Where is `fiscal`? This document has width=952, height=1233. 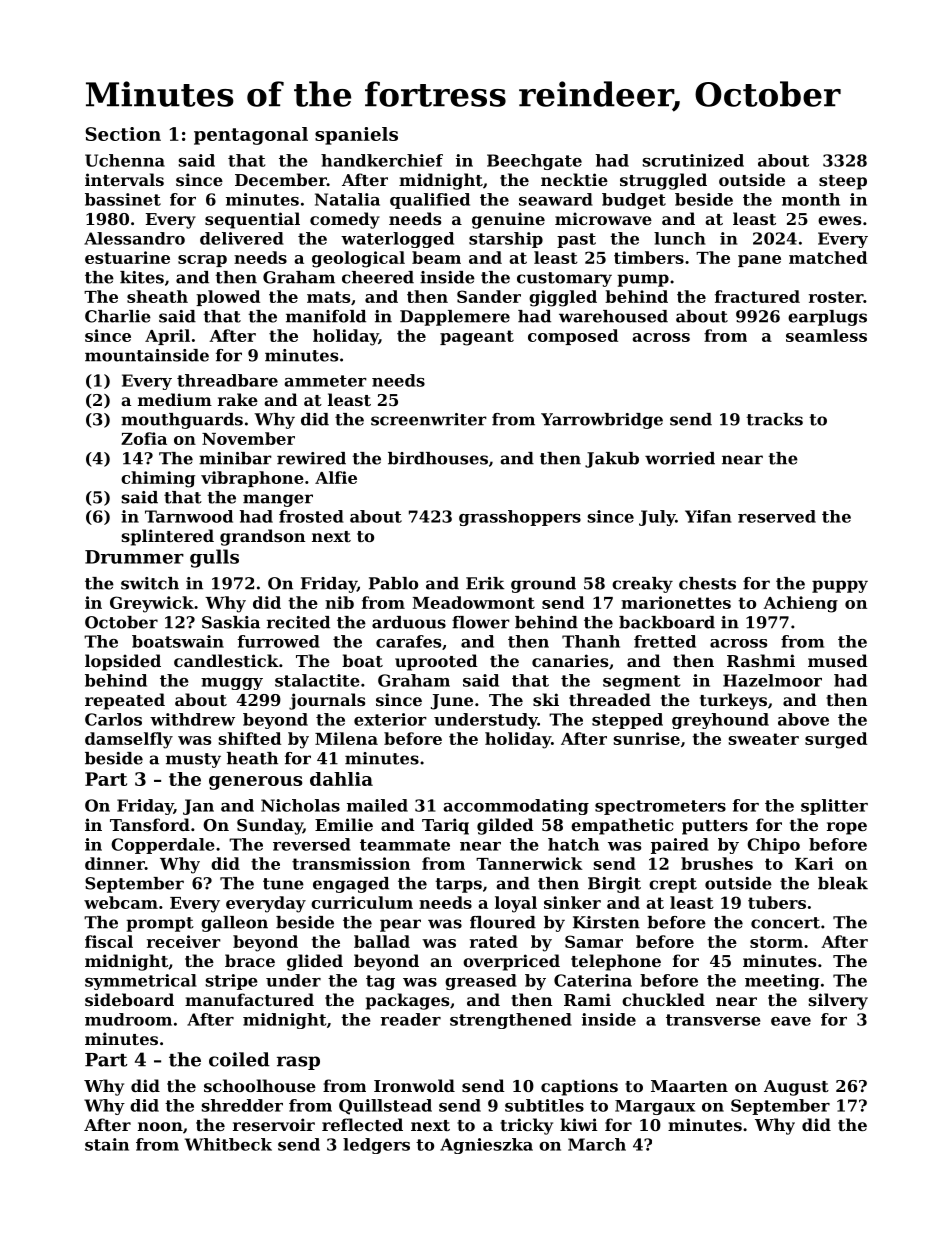 fiscal is located at coordinates (109, 941).
